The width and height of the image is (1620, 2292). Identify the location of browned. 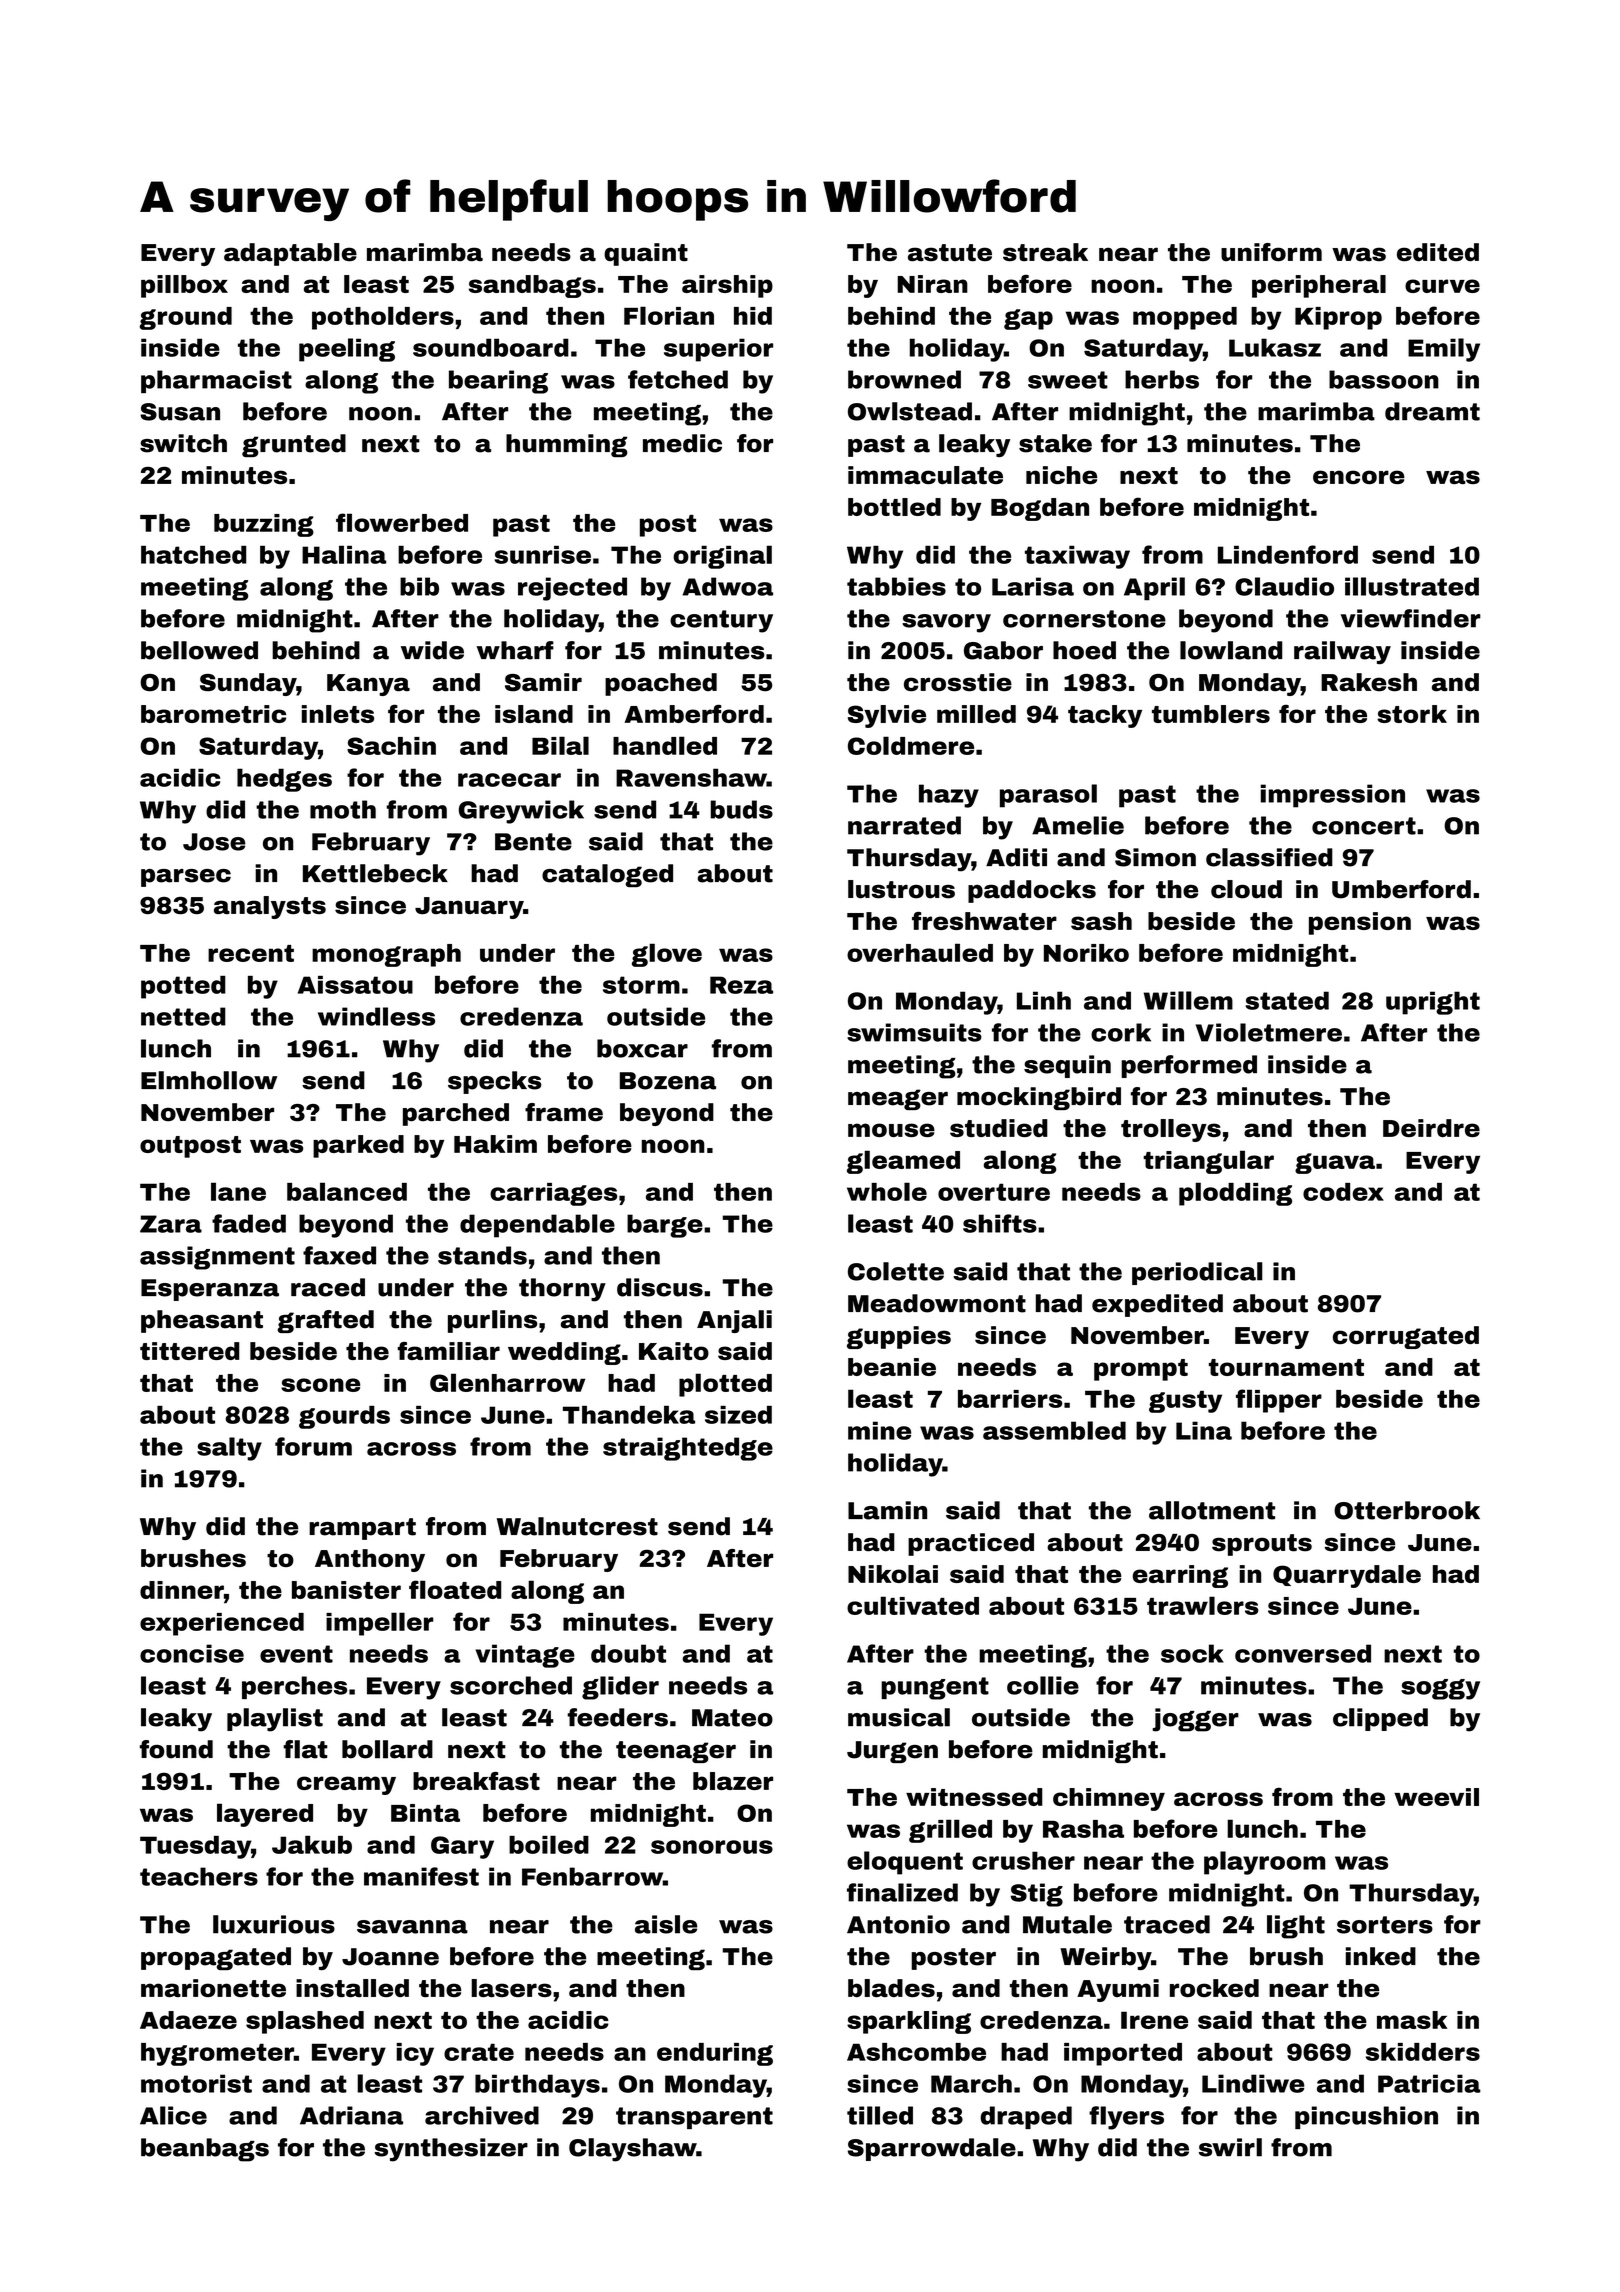
(904, 379).
